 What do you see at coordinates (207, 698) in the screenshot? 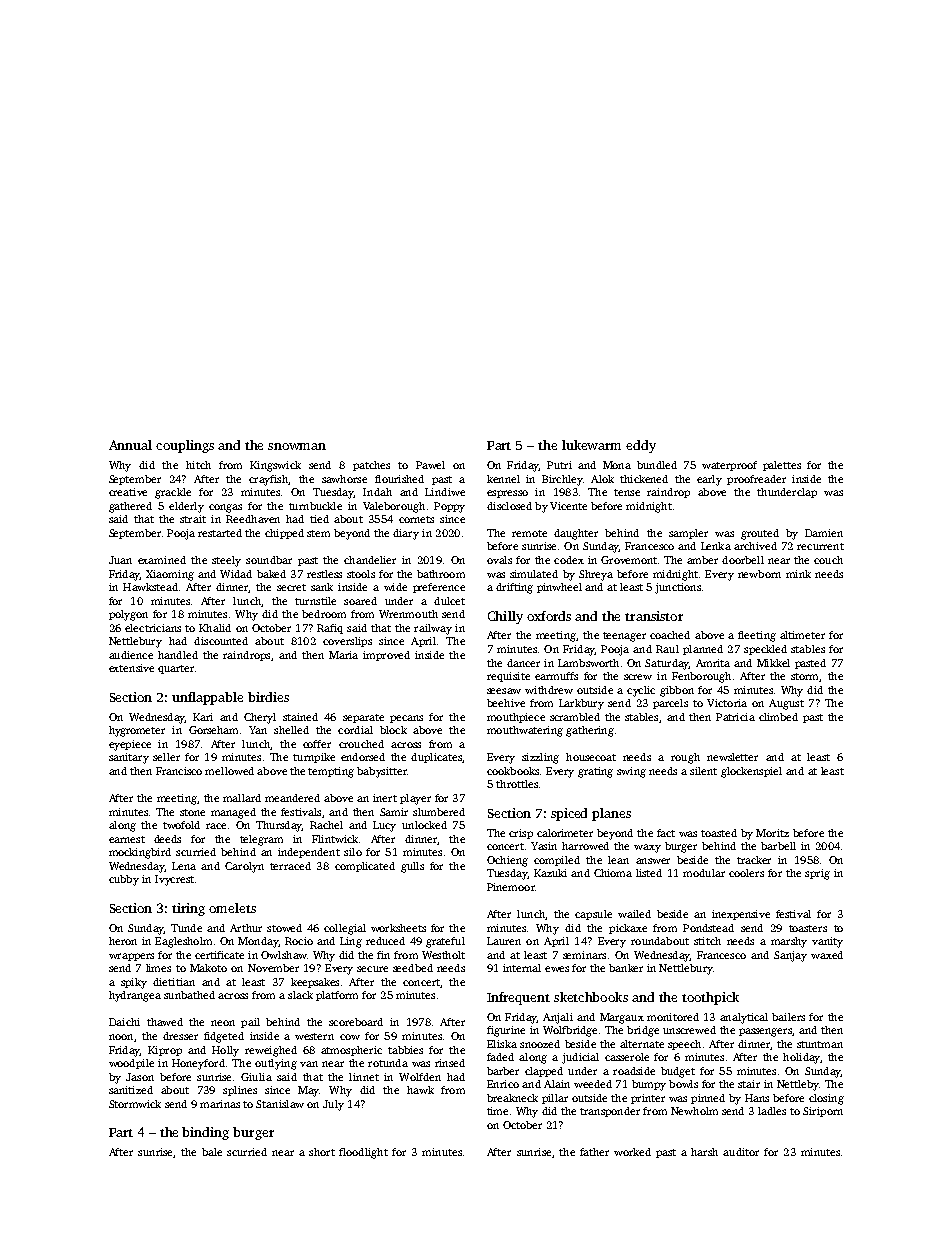
I see `unflappable` at bounding box center [207, 698].
